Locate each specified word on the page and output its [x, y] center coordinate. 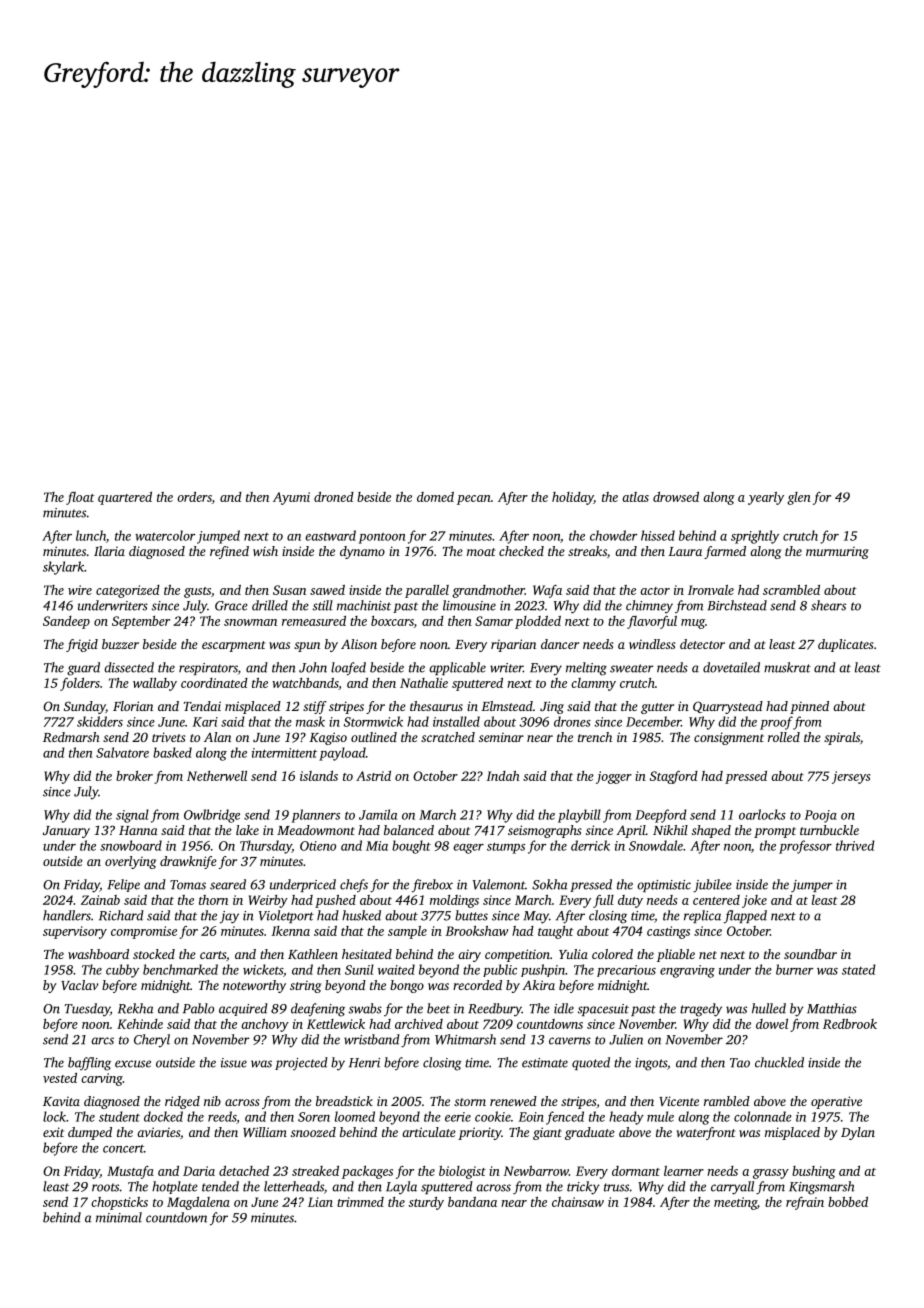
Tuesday [87, 1010]
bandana [472, 1202]
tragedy [701, 1010]
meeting [735, 1203]
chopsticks [119, 1203]
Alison [359, 644]
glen [799, 498]
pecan [474, 500]
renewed [513, 1101]
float [80, 498]
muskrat [787, 667]
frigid [82, 645]
